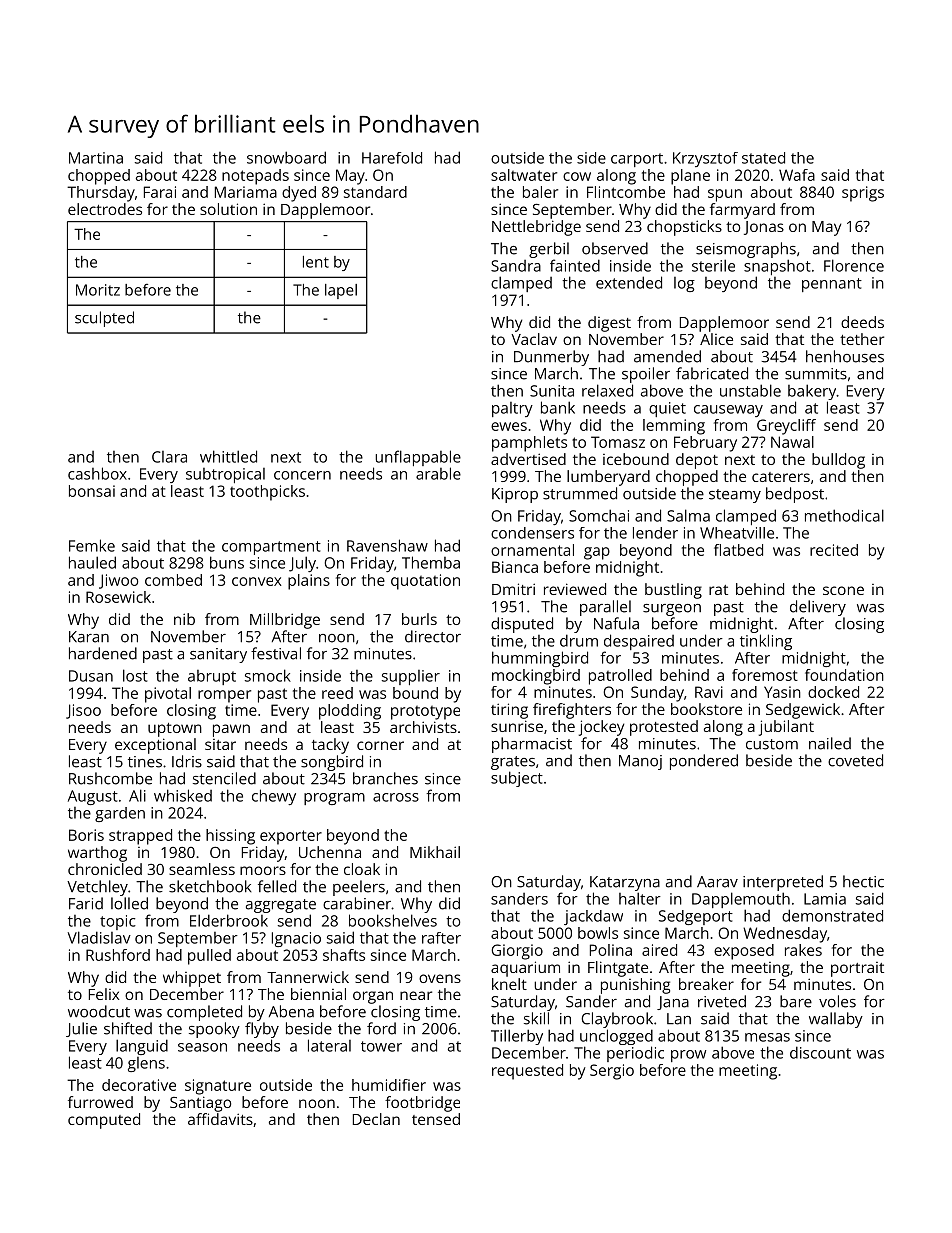 This page has height=1233, width=952. Describe the element at coordinates (204, 1013) in the page. I see `completed` at that location.
